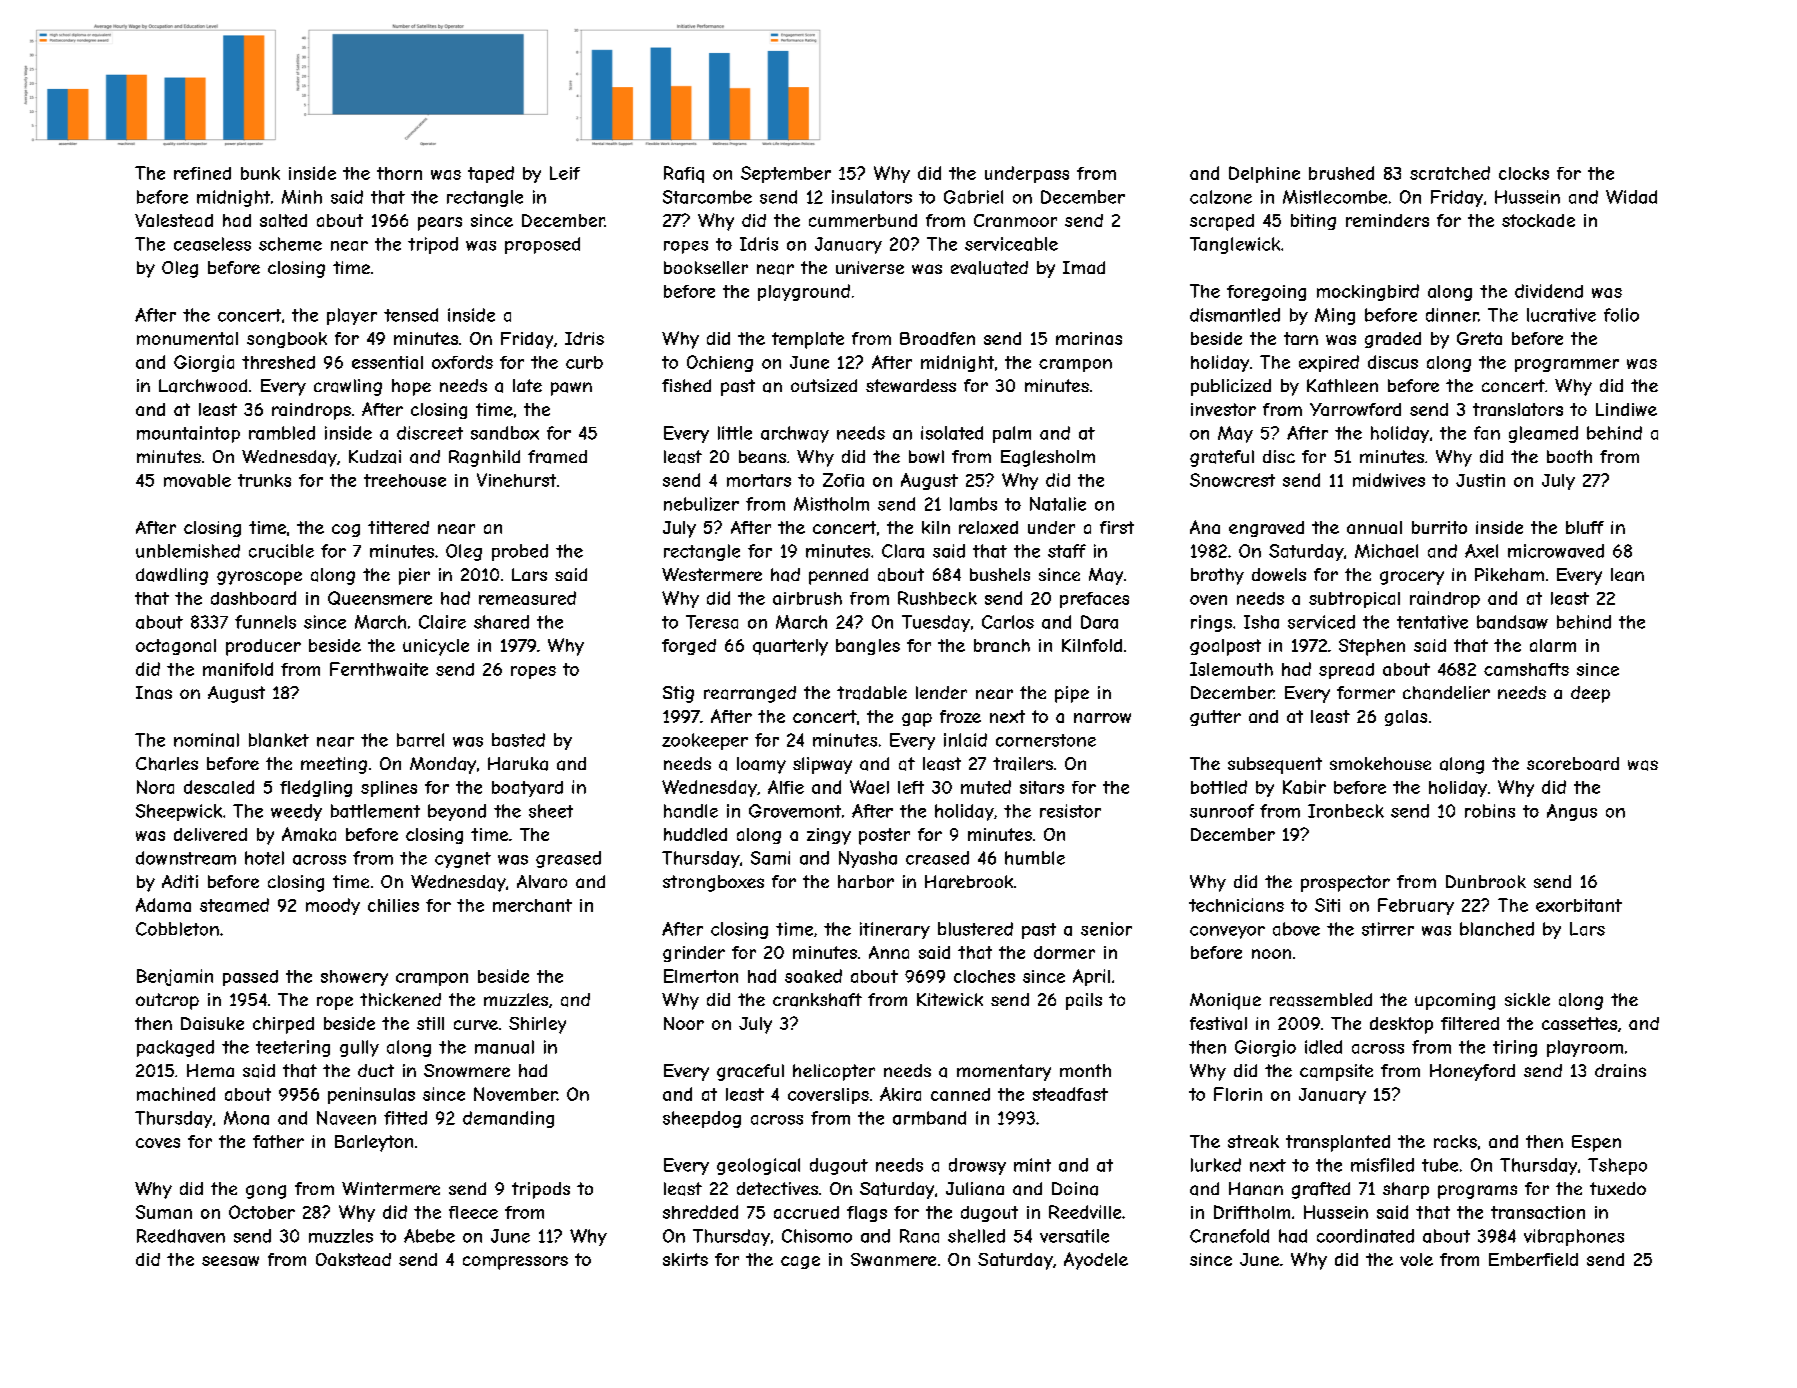 The width and height of the document is (1797, 1388). I want to click on Wintermere, so click(391, 1188).
